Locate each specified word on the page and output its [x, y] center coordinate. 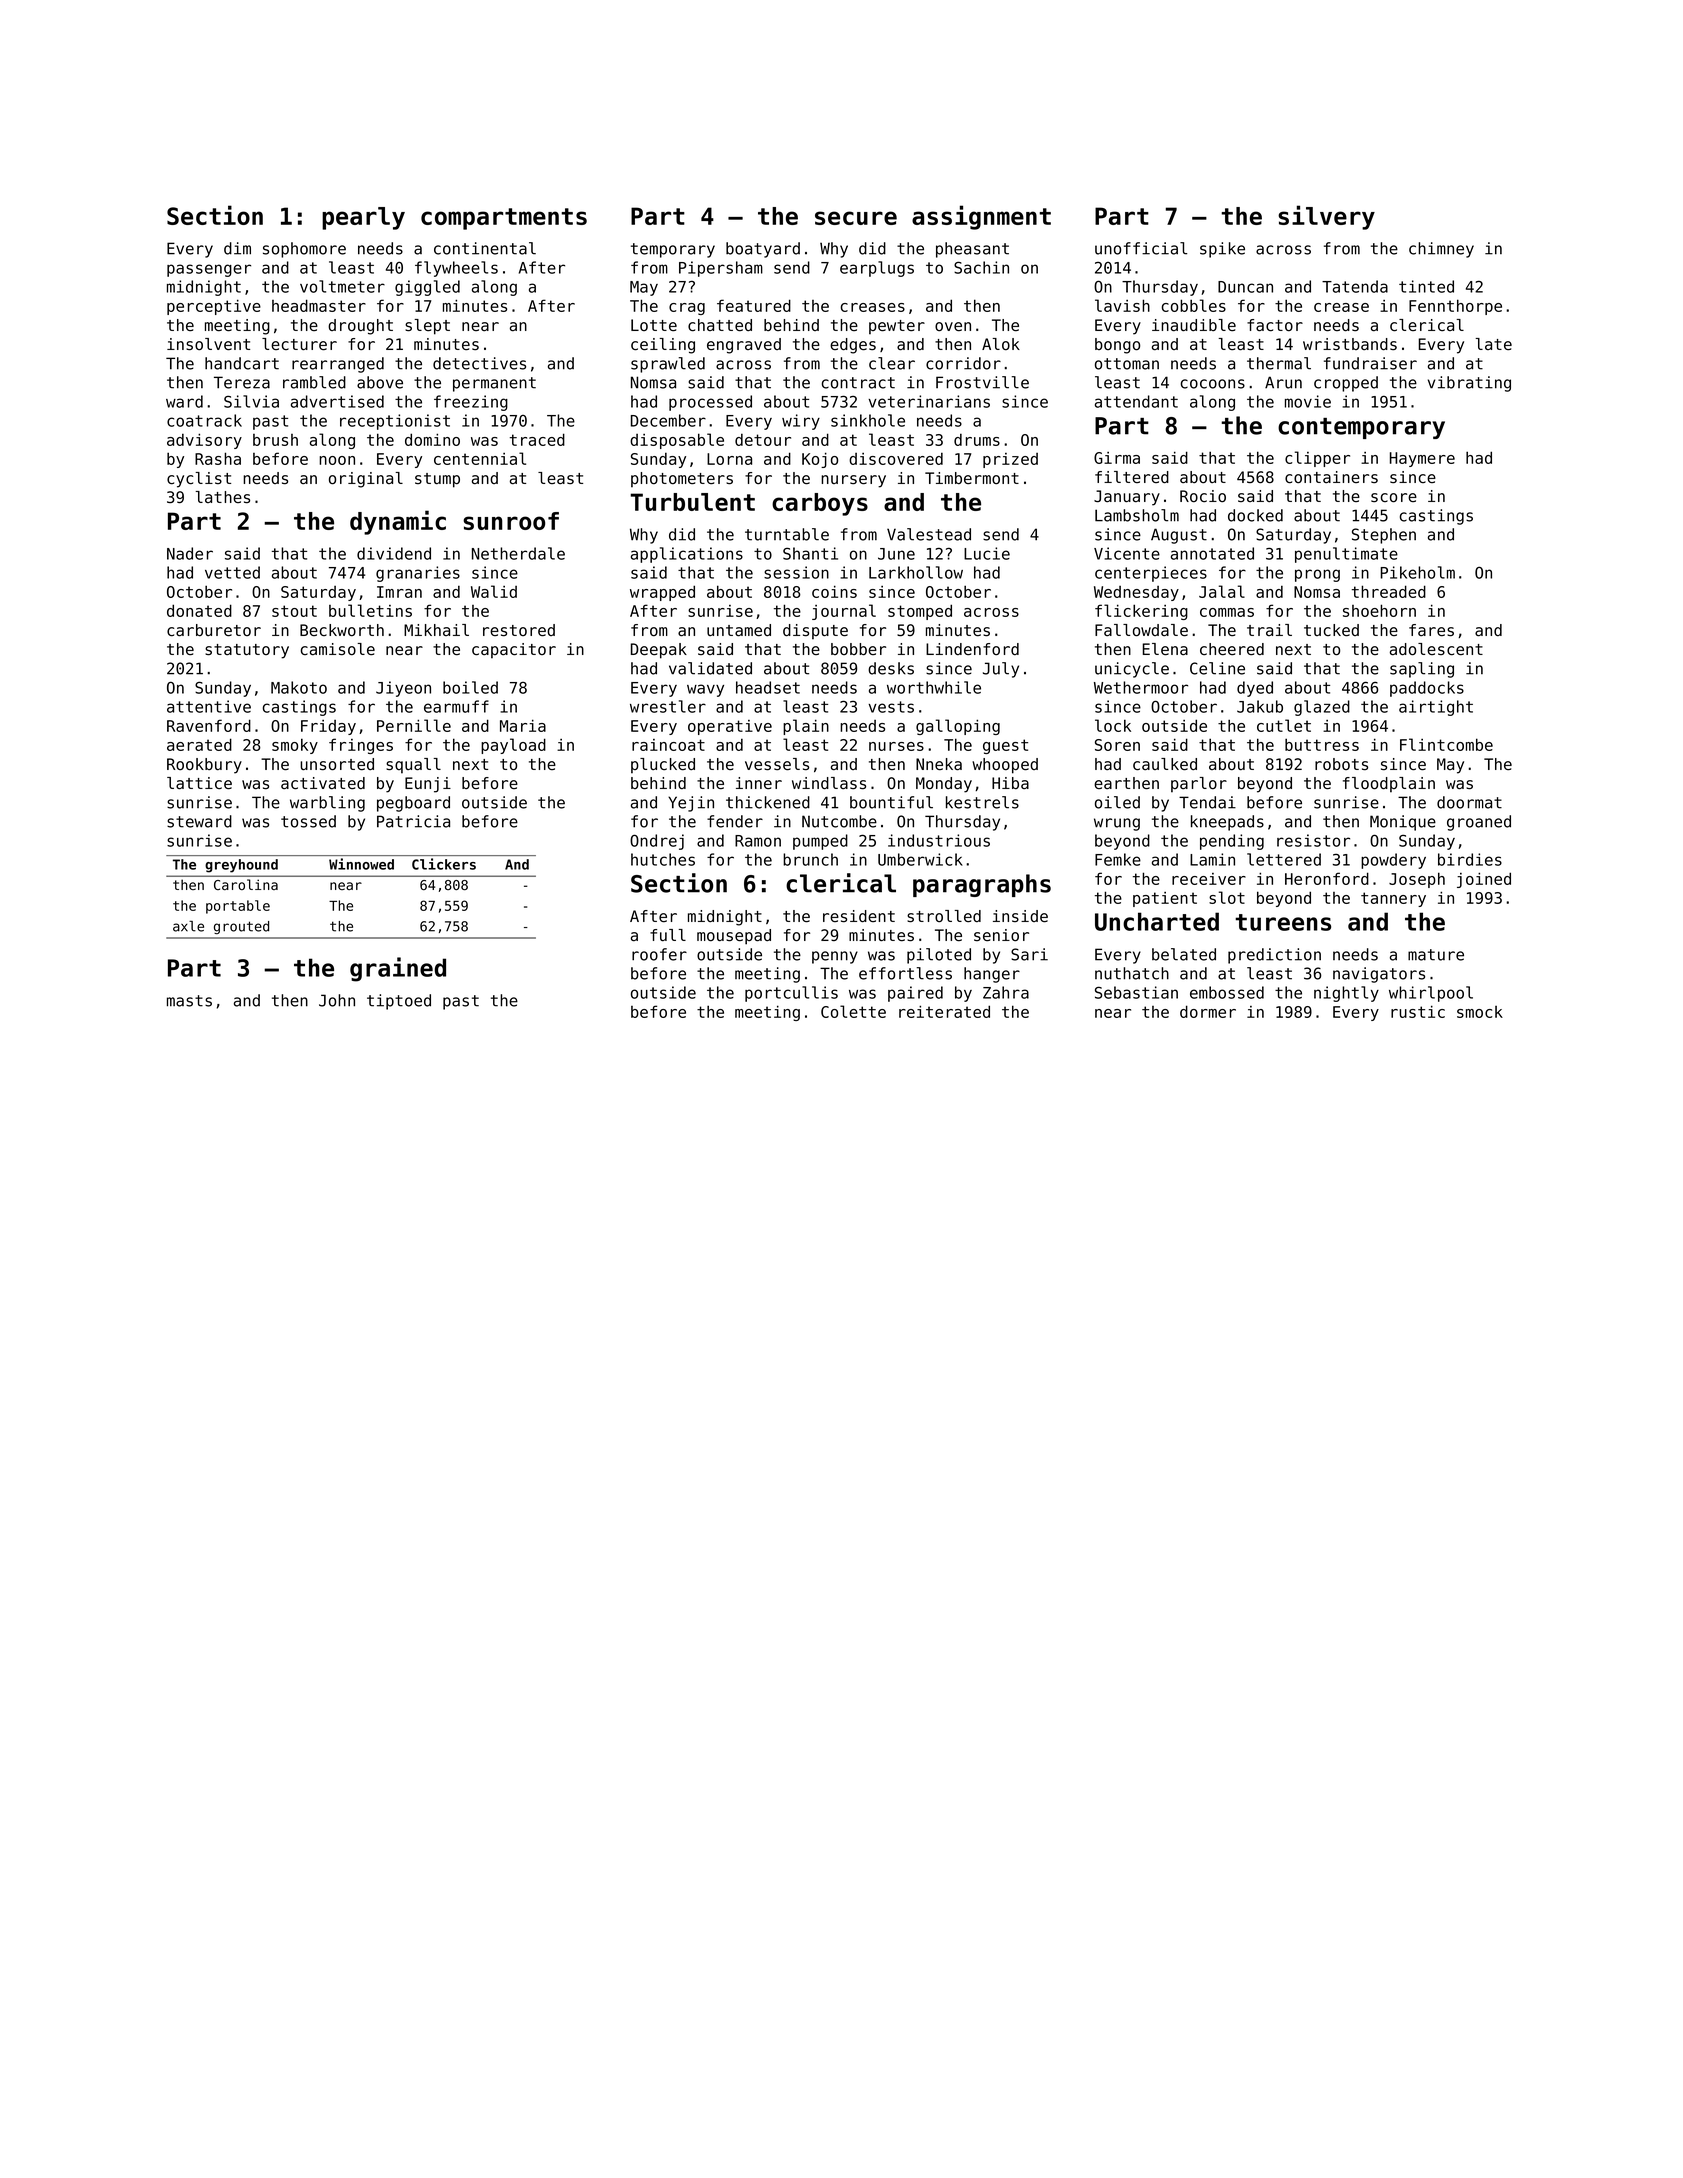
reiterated [944, 1011]
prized [1010, 460]
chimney [1441, 250]
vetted [232, 572]
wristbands [1350, 344]
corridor [963, 363]
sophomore [304, 250]
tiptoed [399, 1002]
